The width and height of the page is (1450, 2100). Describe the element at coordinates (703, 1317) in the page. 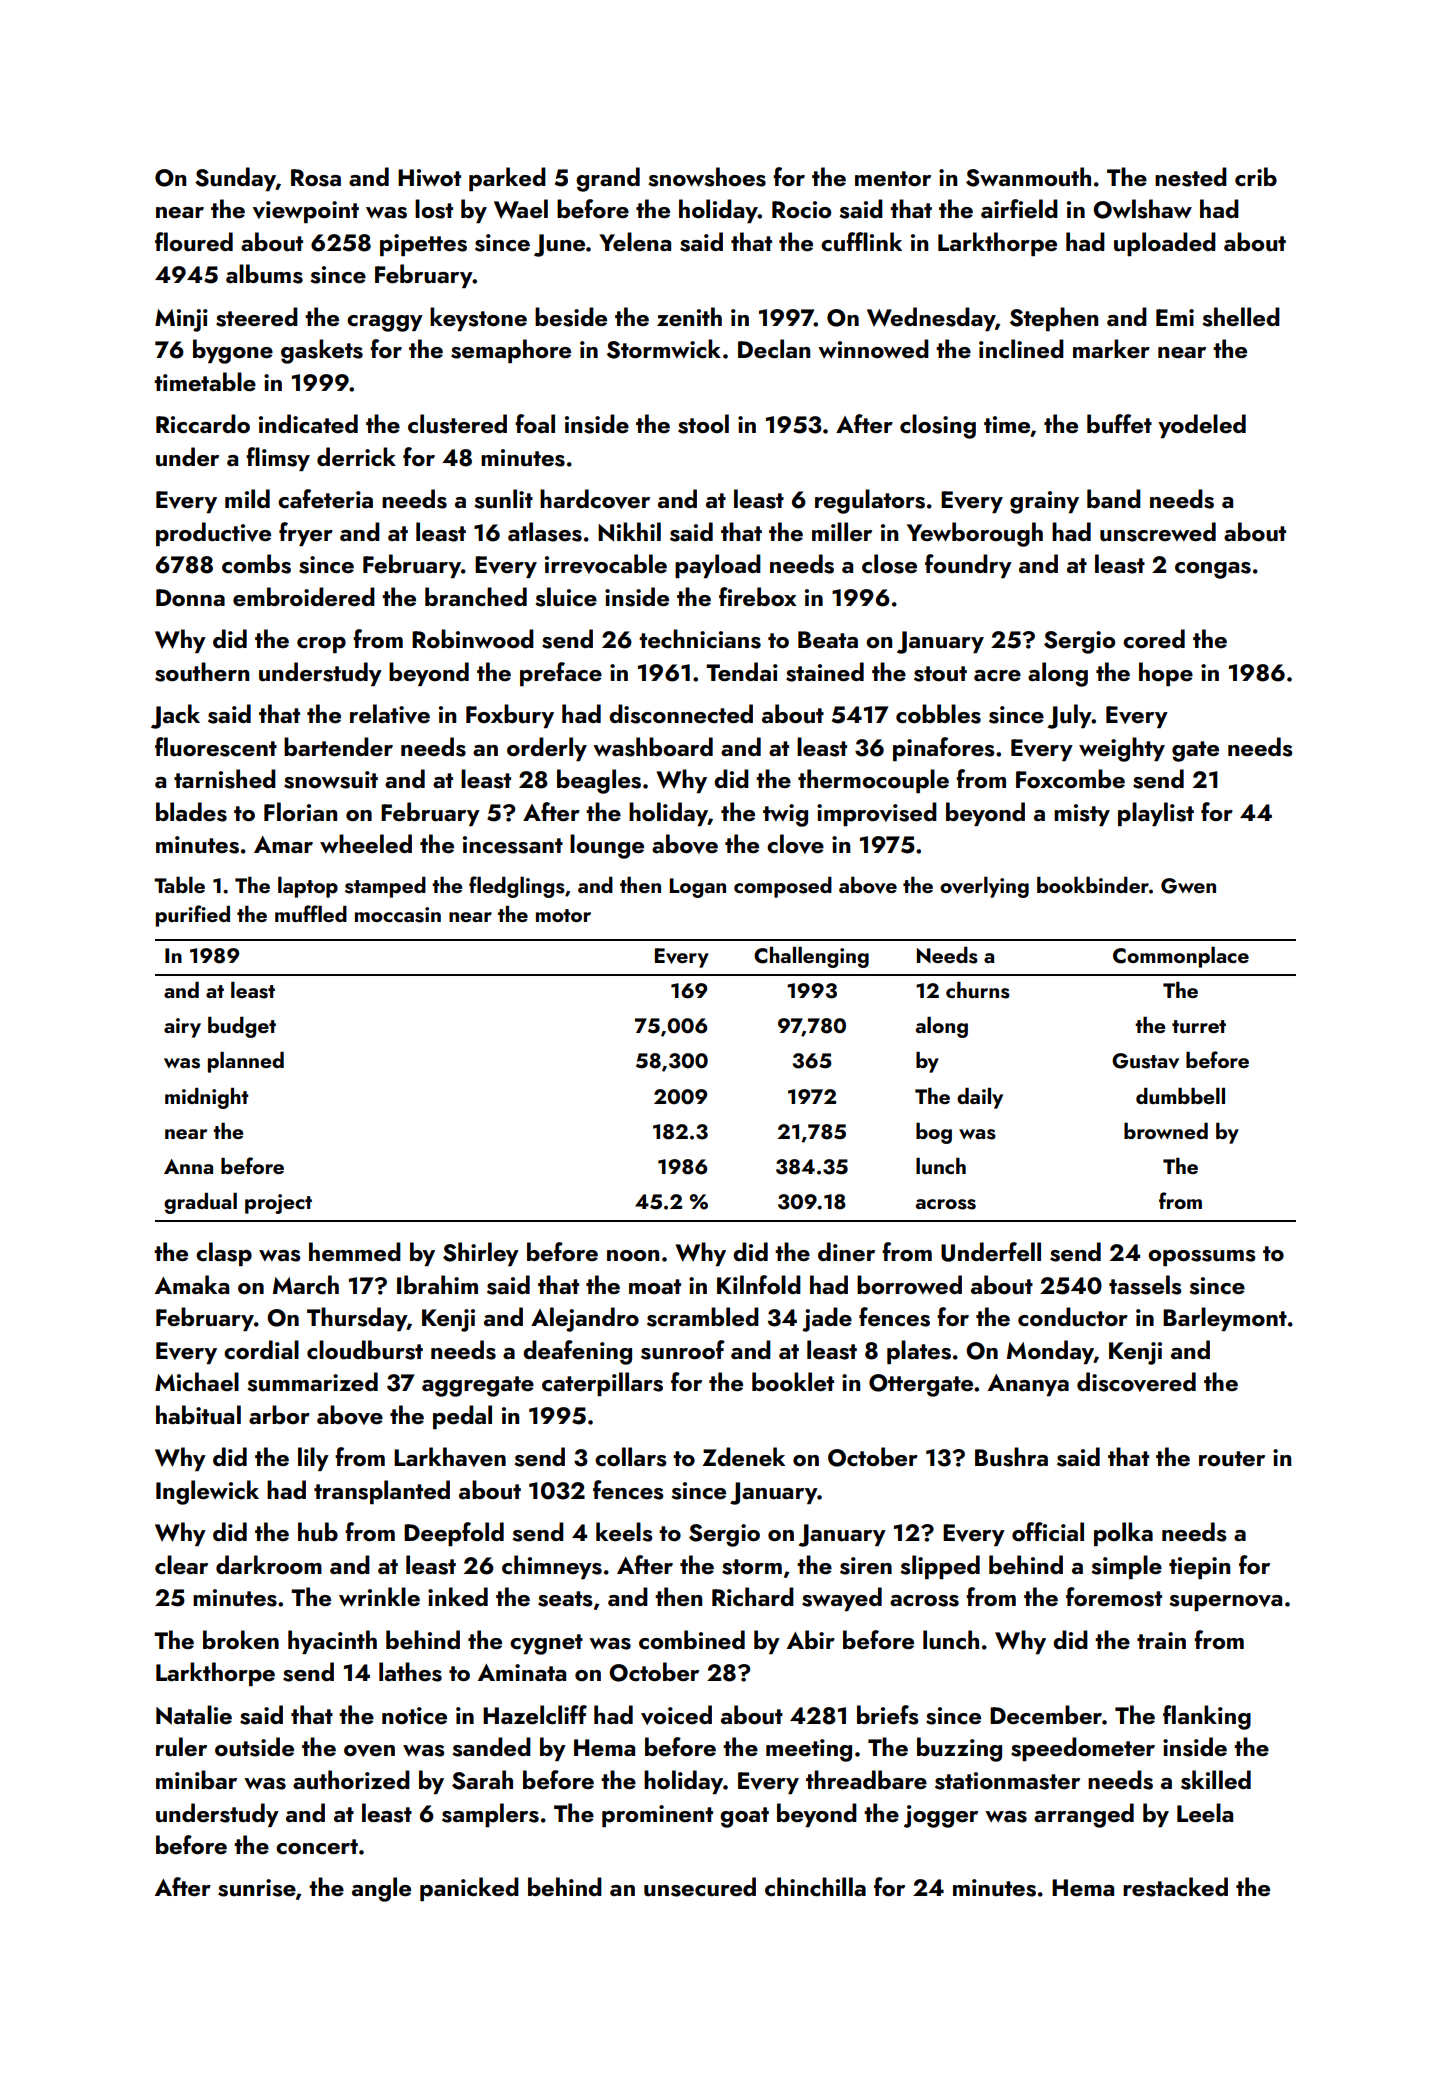

I see `scrambled` at that location.
